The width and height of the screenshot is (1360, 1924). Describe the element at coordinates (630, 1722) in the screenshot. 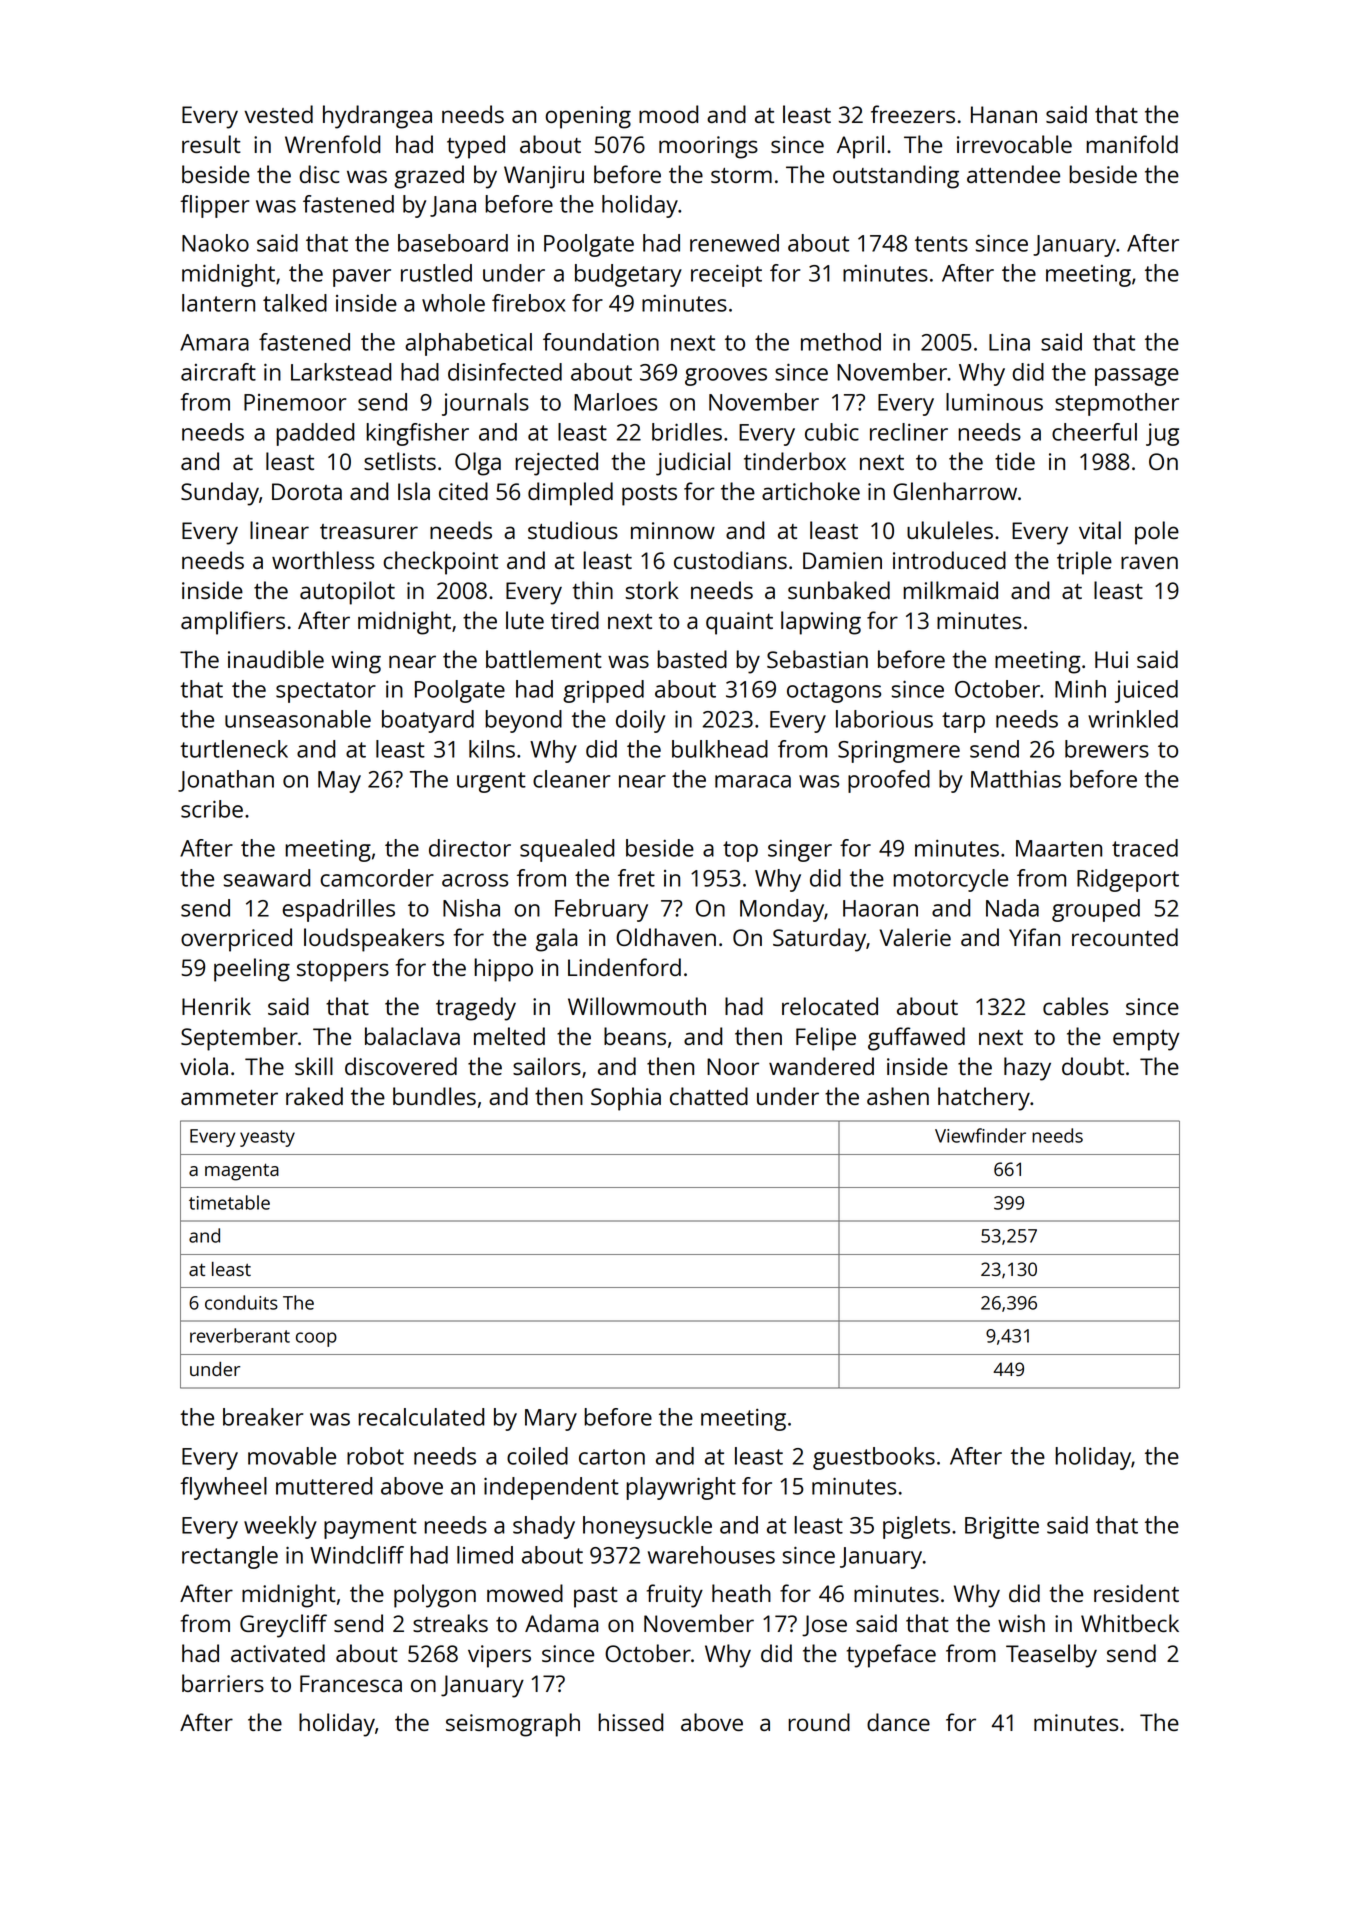

I see `hissed` at that location.
